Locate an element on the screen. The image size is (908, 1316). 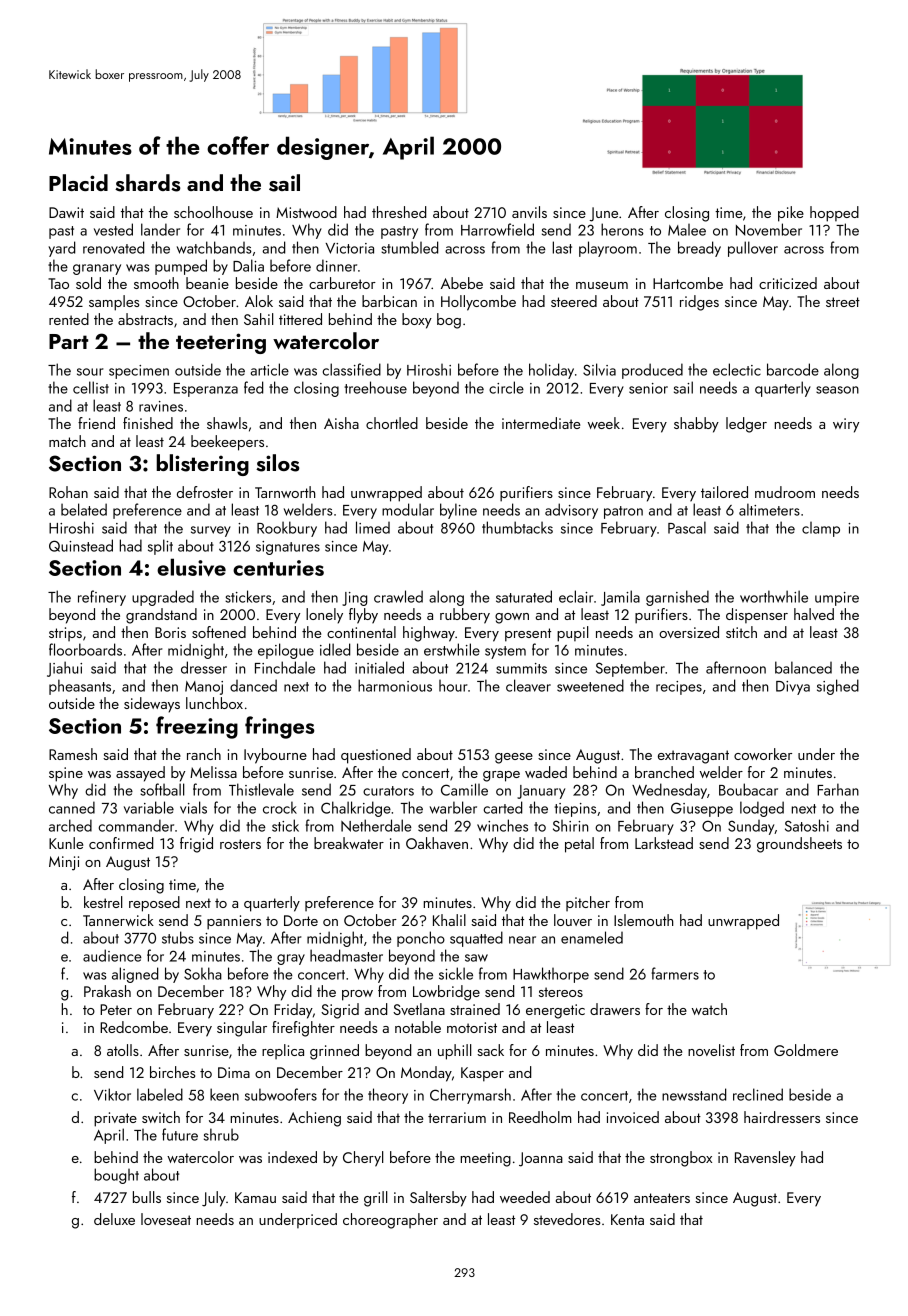
loveseat is located at coordinates (166, 1219).
